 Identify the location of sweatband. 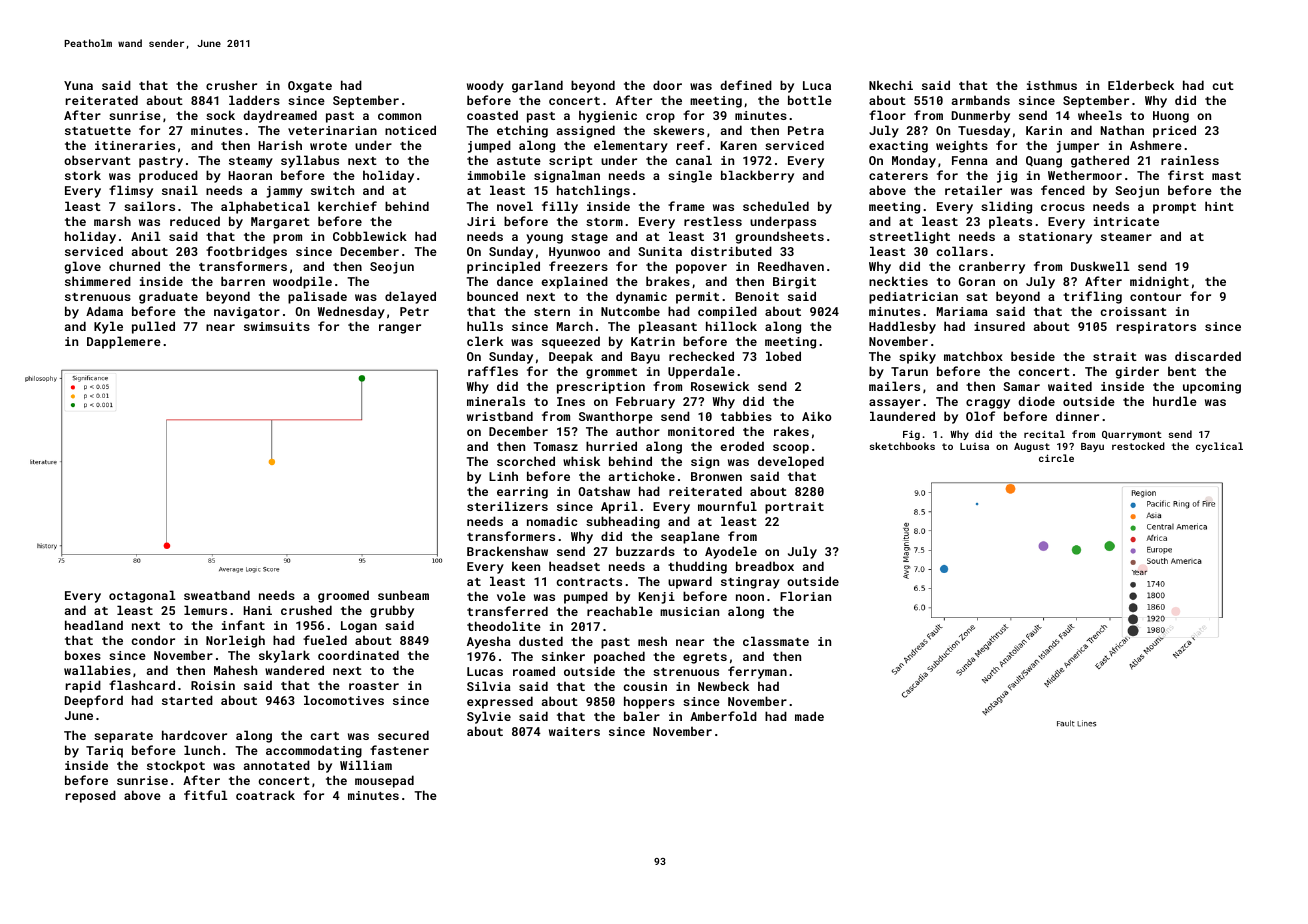
(217, 595).
